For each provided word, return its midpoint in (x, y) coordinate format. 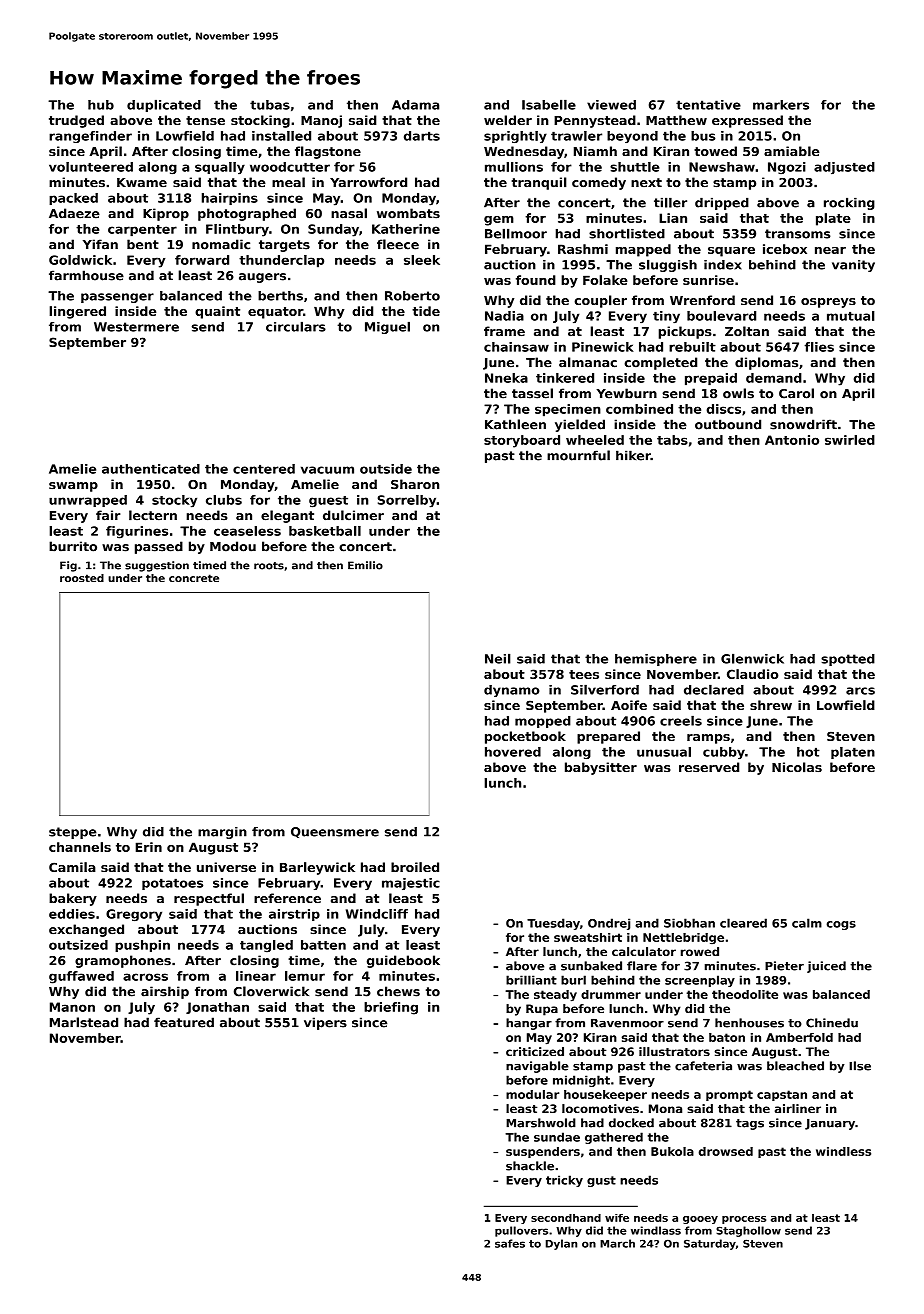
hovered (513, 752)
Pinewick (603, 347)
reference (287, 898)
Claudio (752, 674)
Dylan (561, 1244)
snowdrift (803, 424)
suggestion (157, 566)
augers (262, 278)
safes (510, 1243)
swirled (850, 440)
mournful (578, 455)
